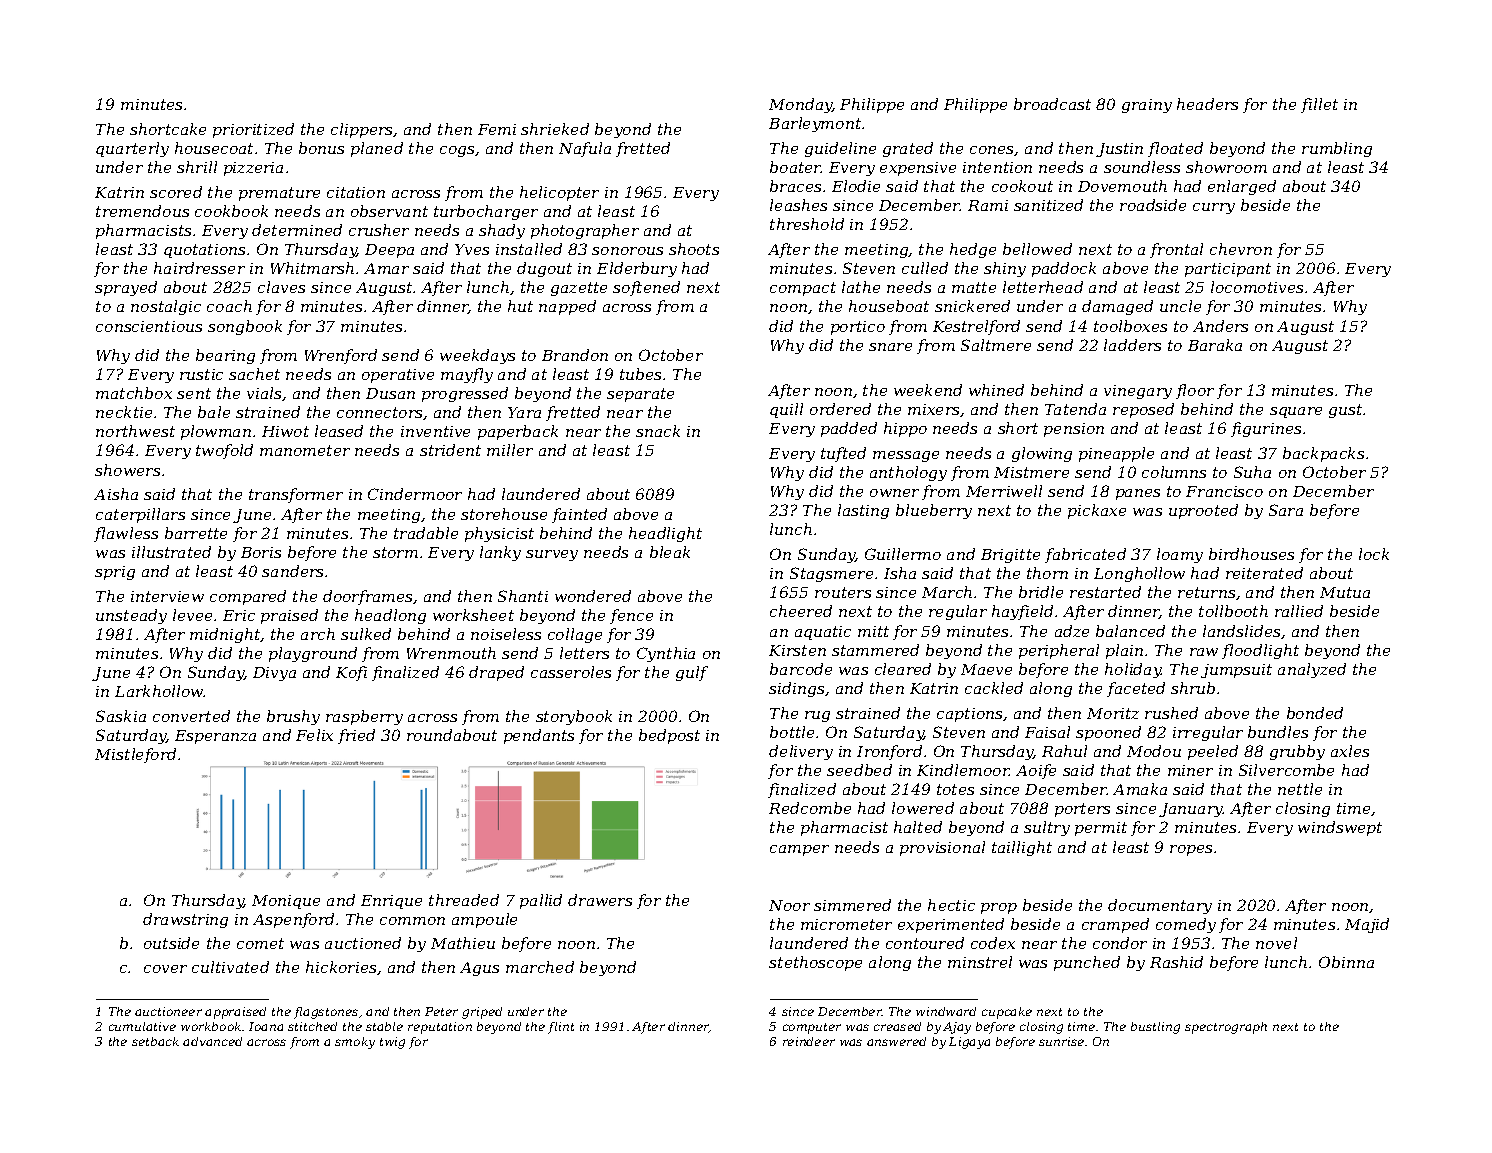 This screenshot has height=1153, width=1492. I want to click on Sara, so click(1286, 510).
